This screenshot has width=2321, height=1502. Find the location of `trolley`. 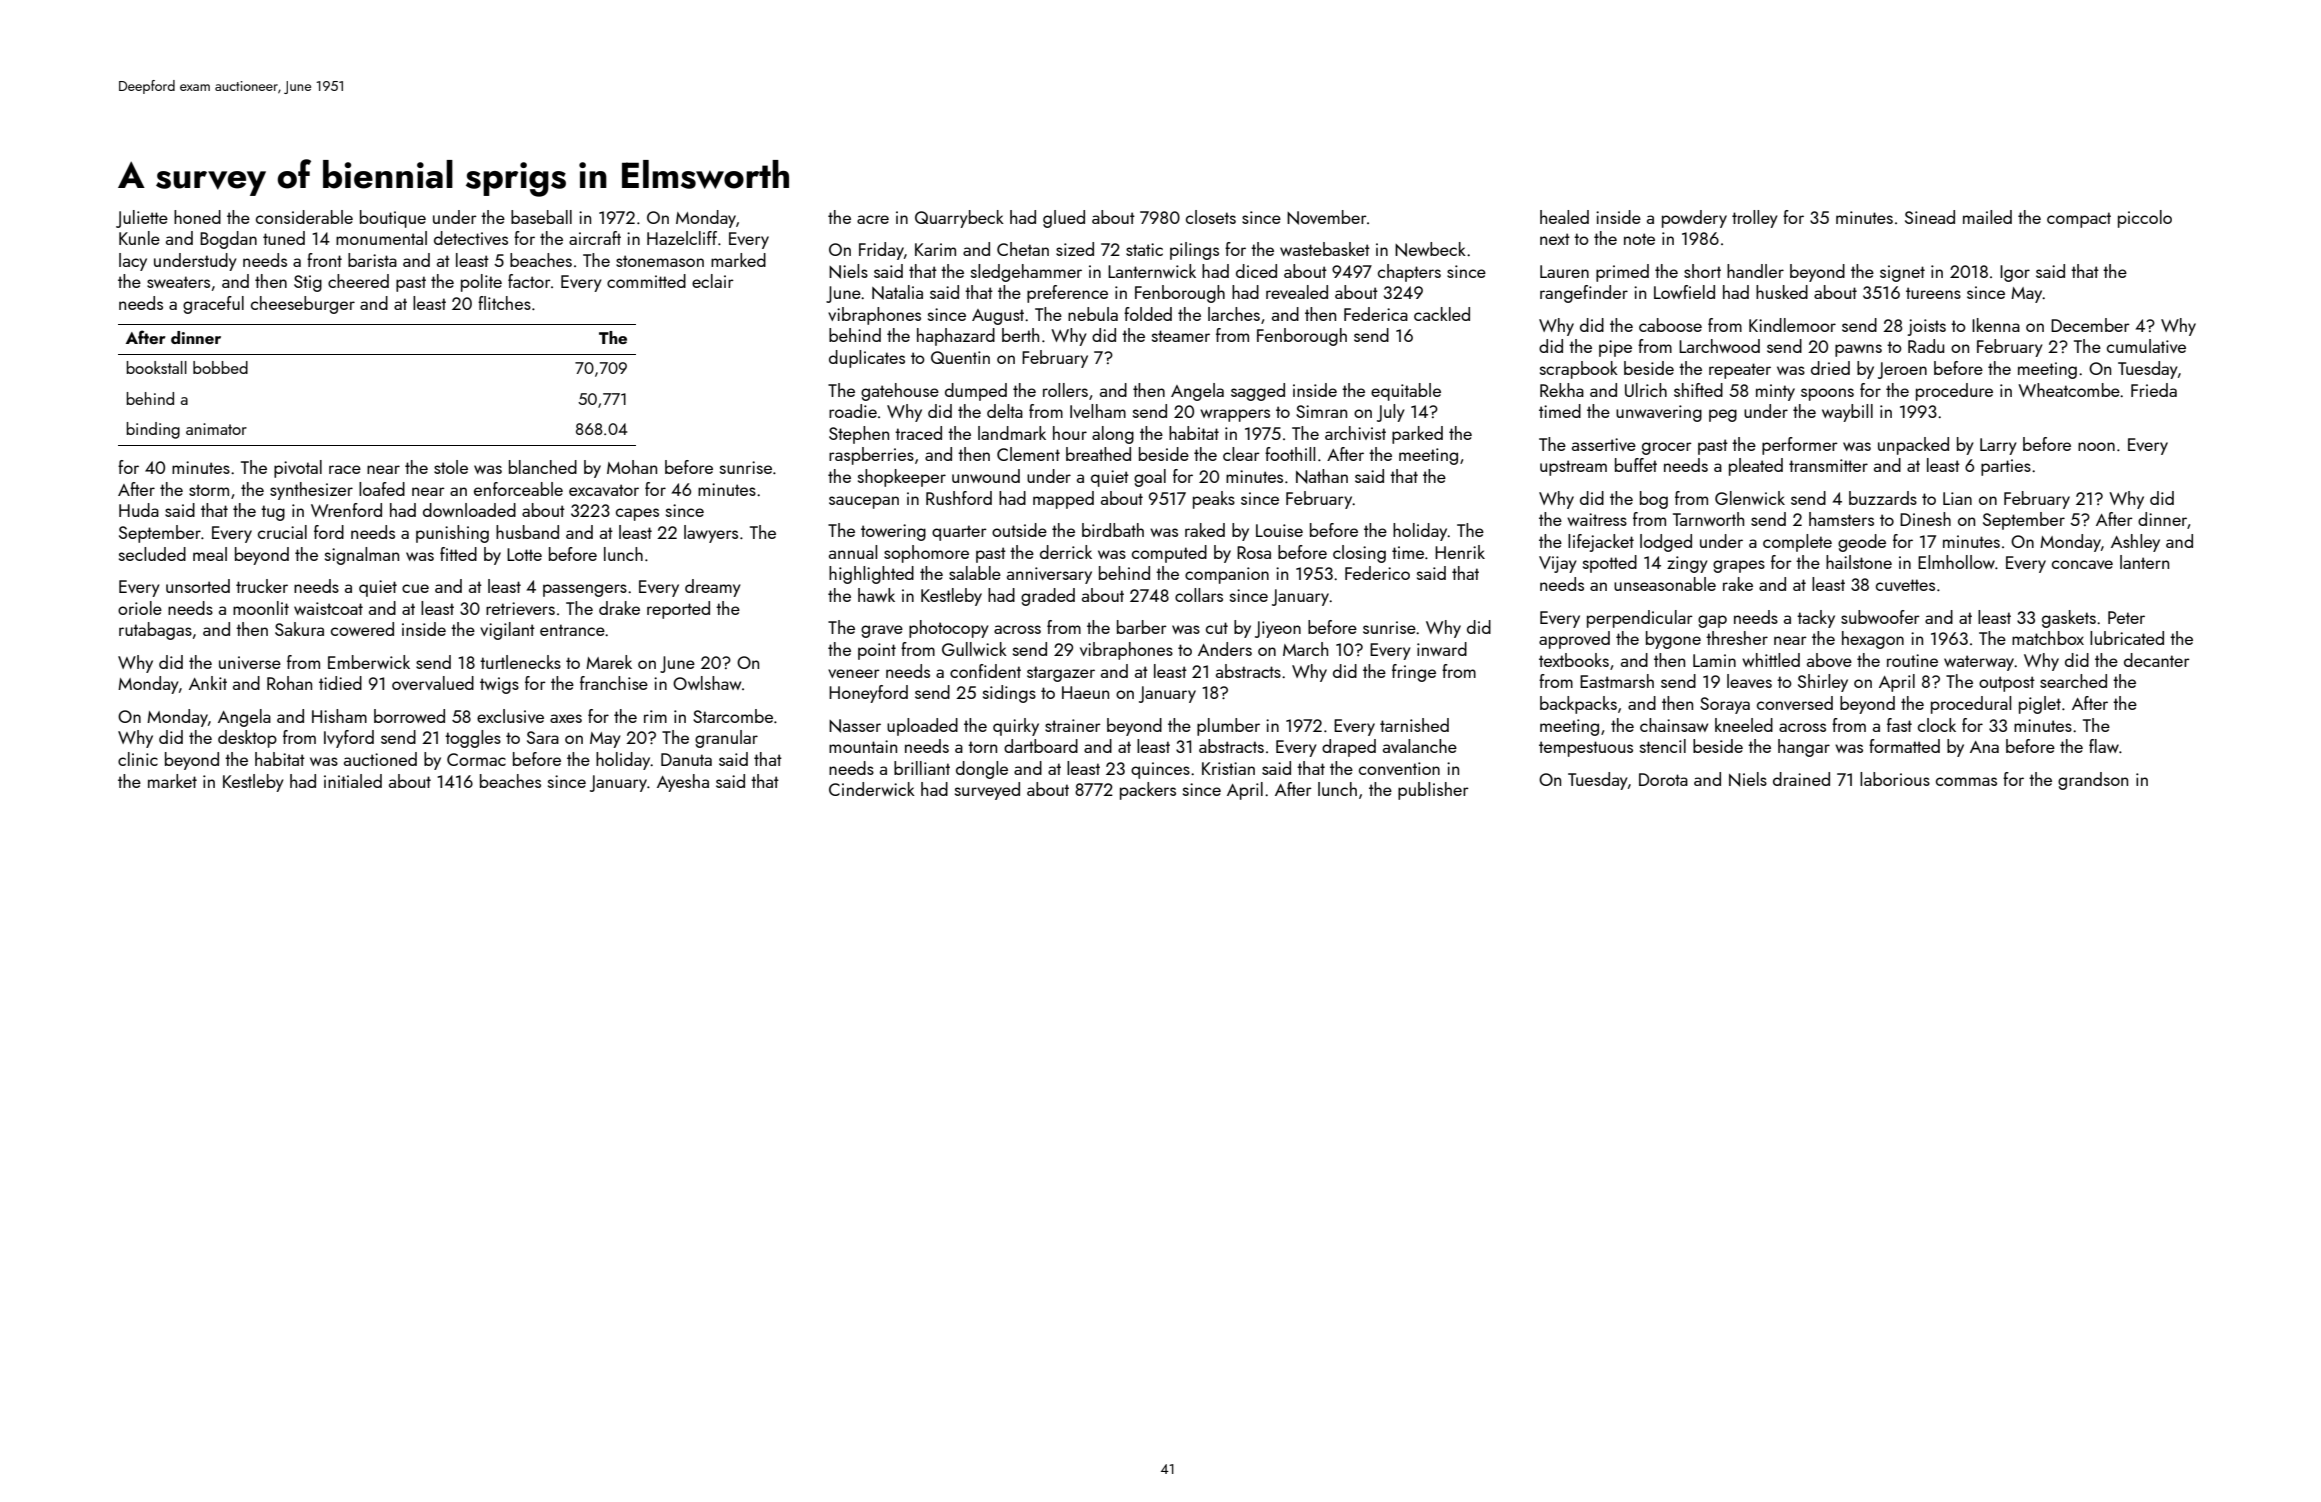

trolley is located at coordinates (1755, 219).
